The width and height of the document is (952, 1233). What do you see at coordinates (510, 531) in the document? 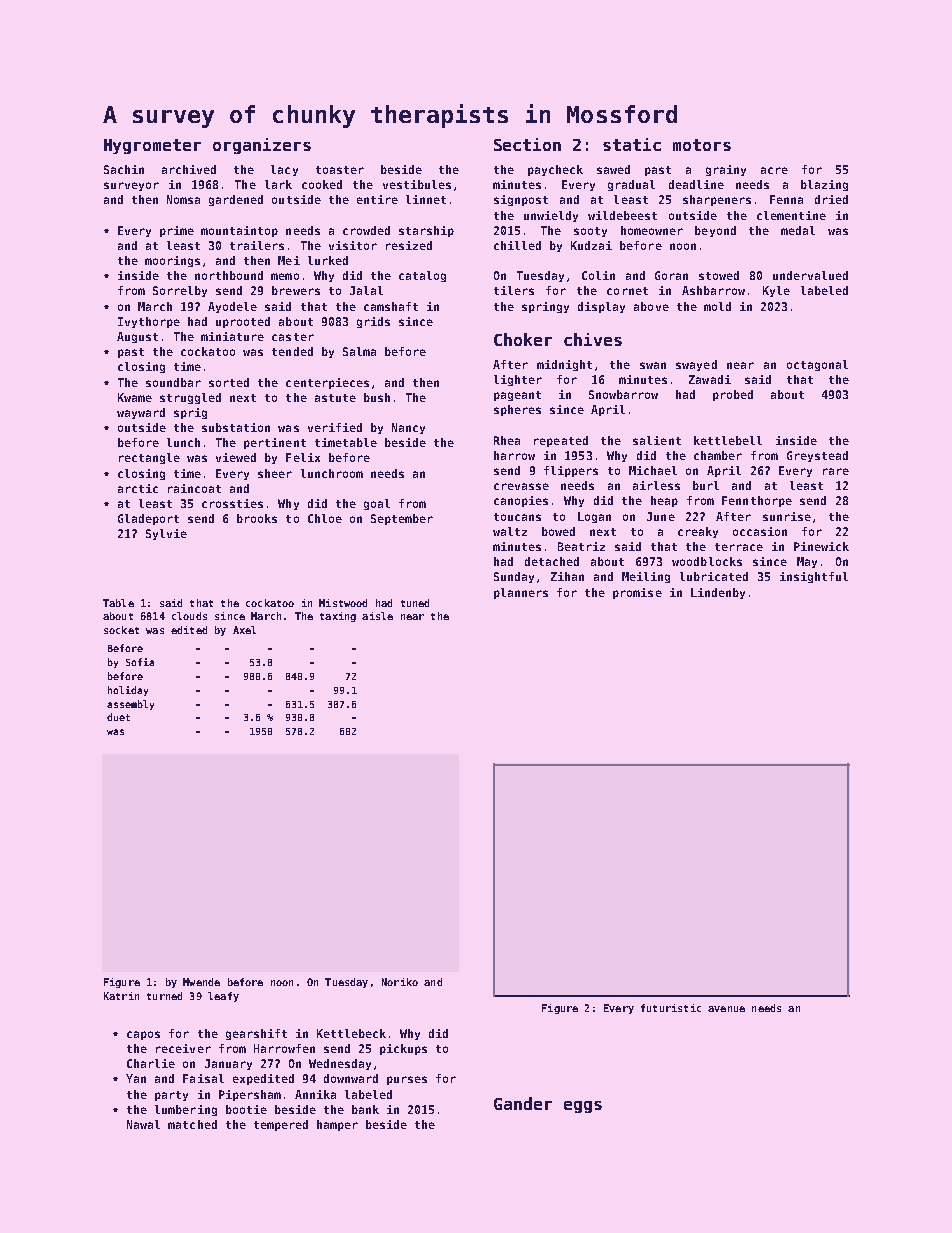
I see `waltz` at bounding box center [510, 531].
